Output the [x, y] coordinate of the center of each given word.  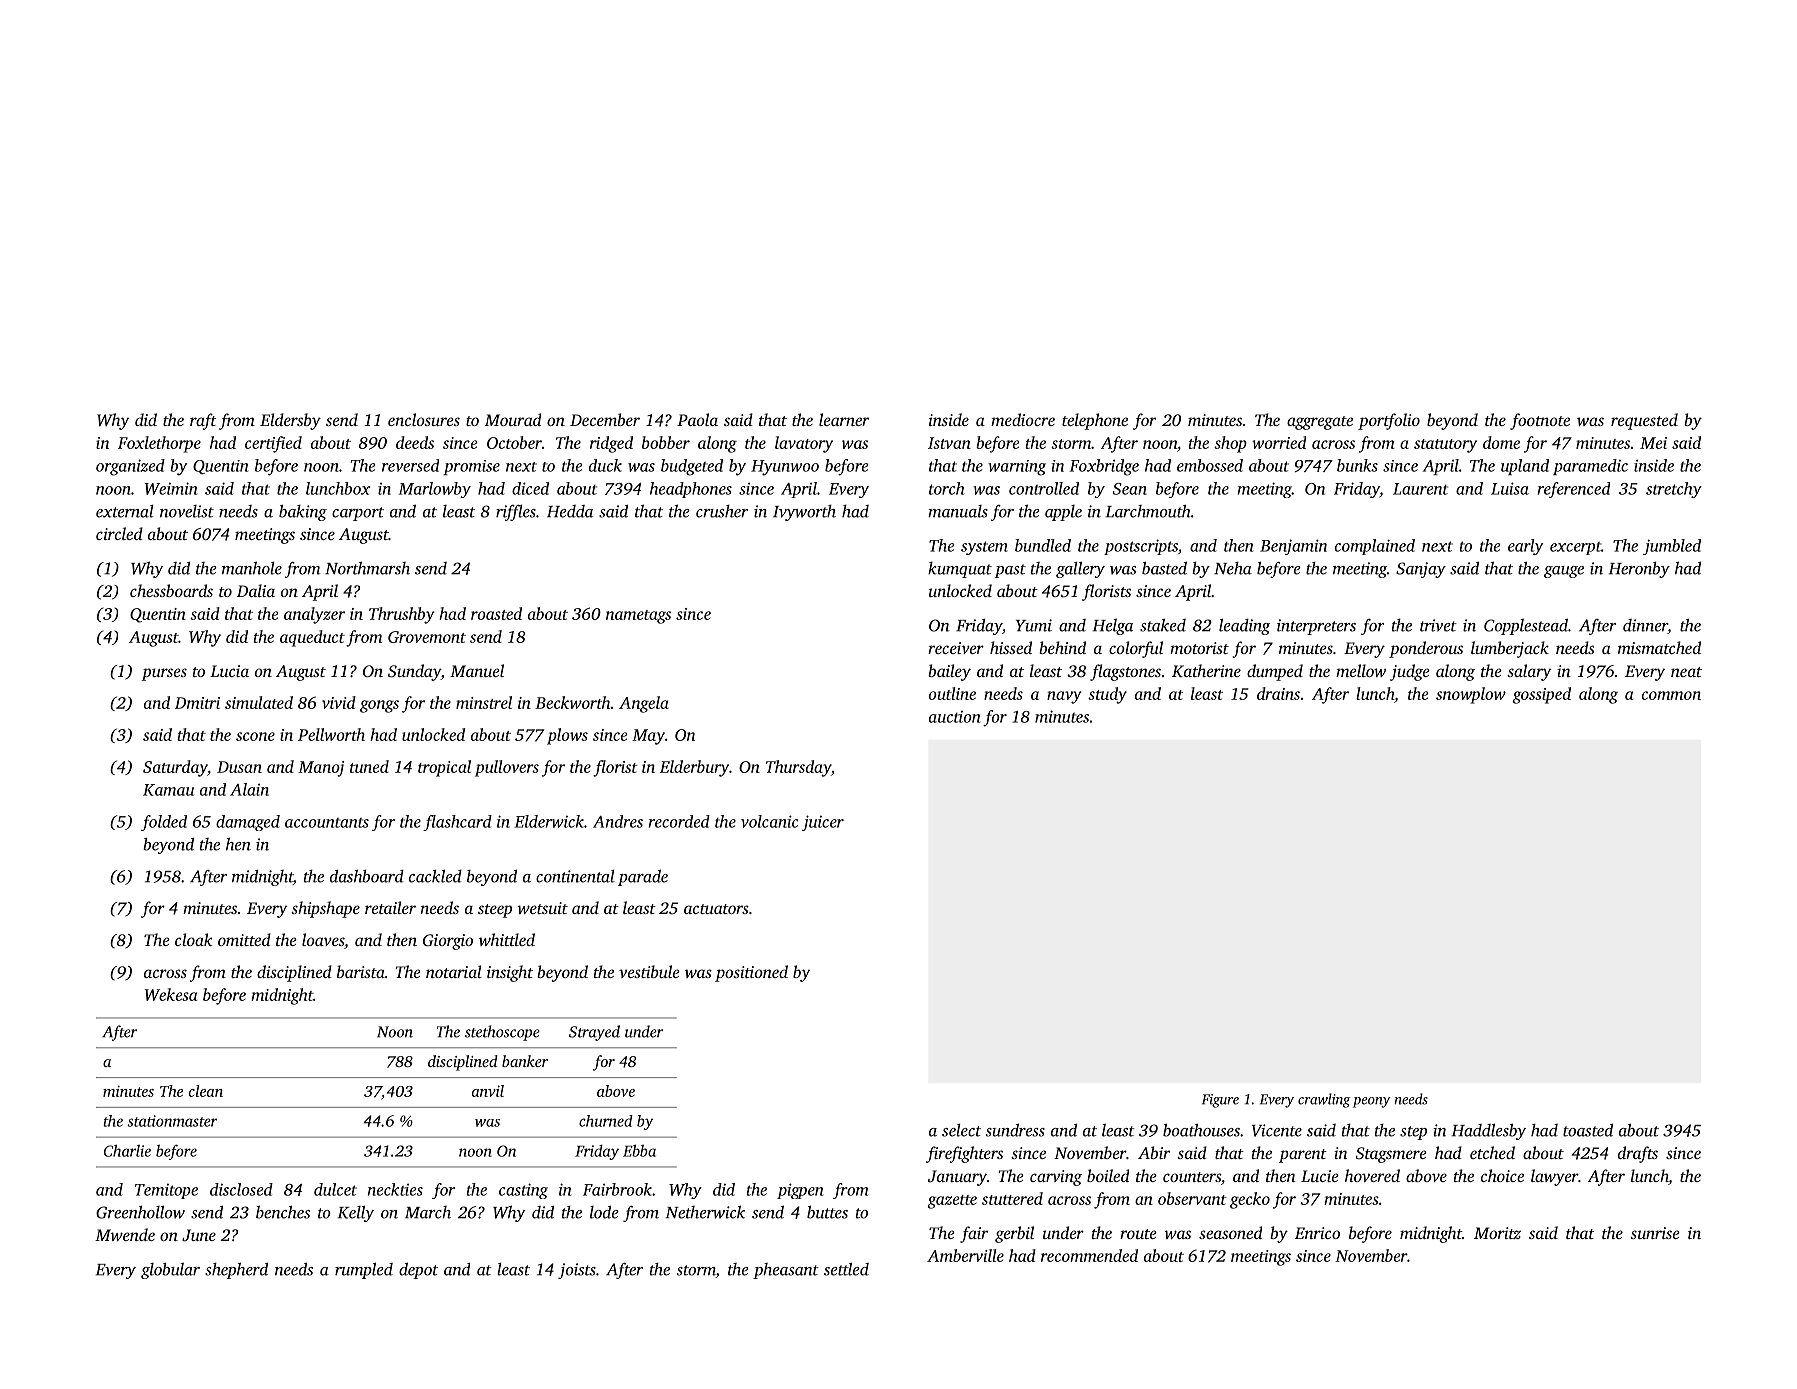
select [961, 1130]
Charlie [127, 1150]
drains [1278, 693]
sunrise [1655, 1233]
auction [954, 717]
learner [844, 419]
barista [361, 971]
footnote [1540, 421]
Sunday [414, 672]
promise [471, 467]
